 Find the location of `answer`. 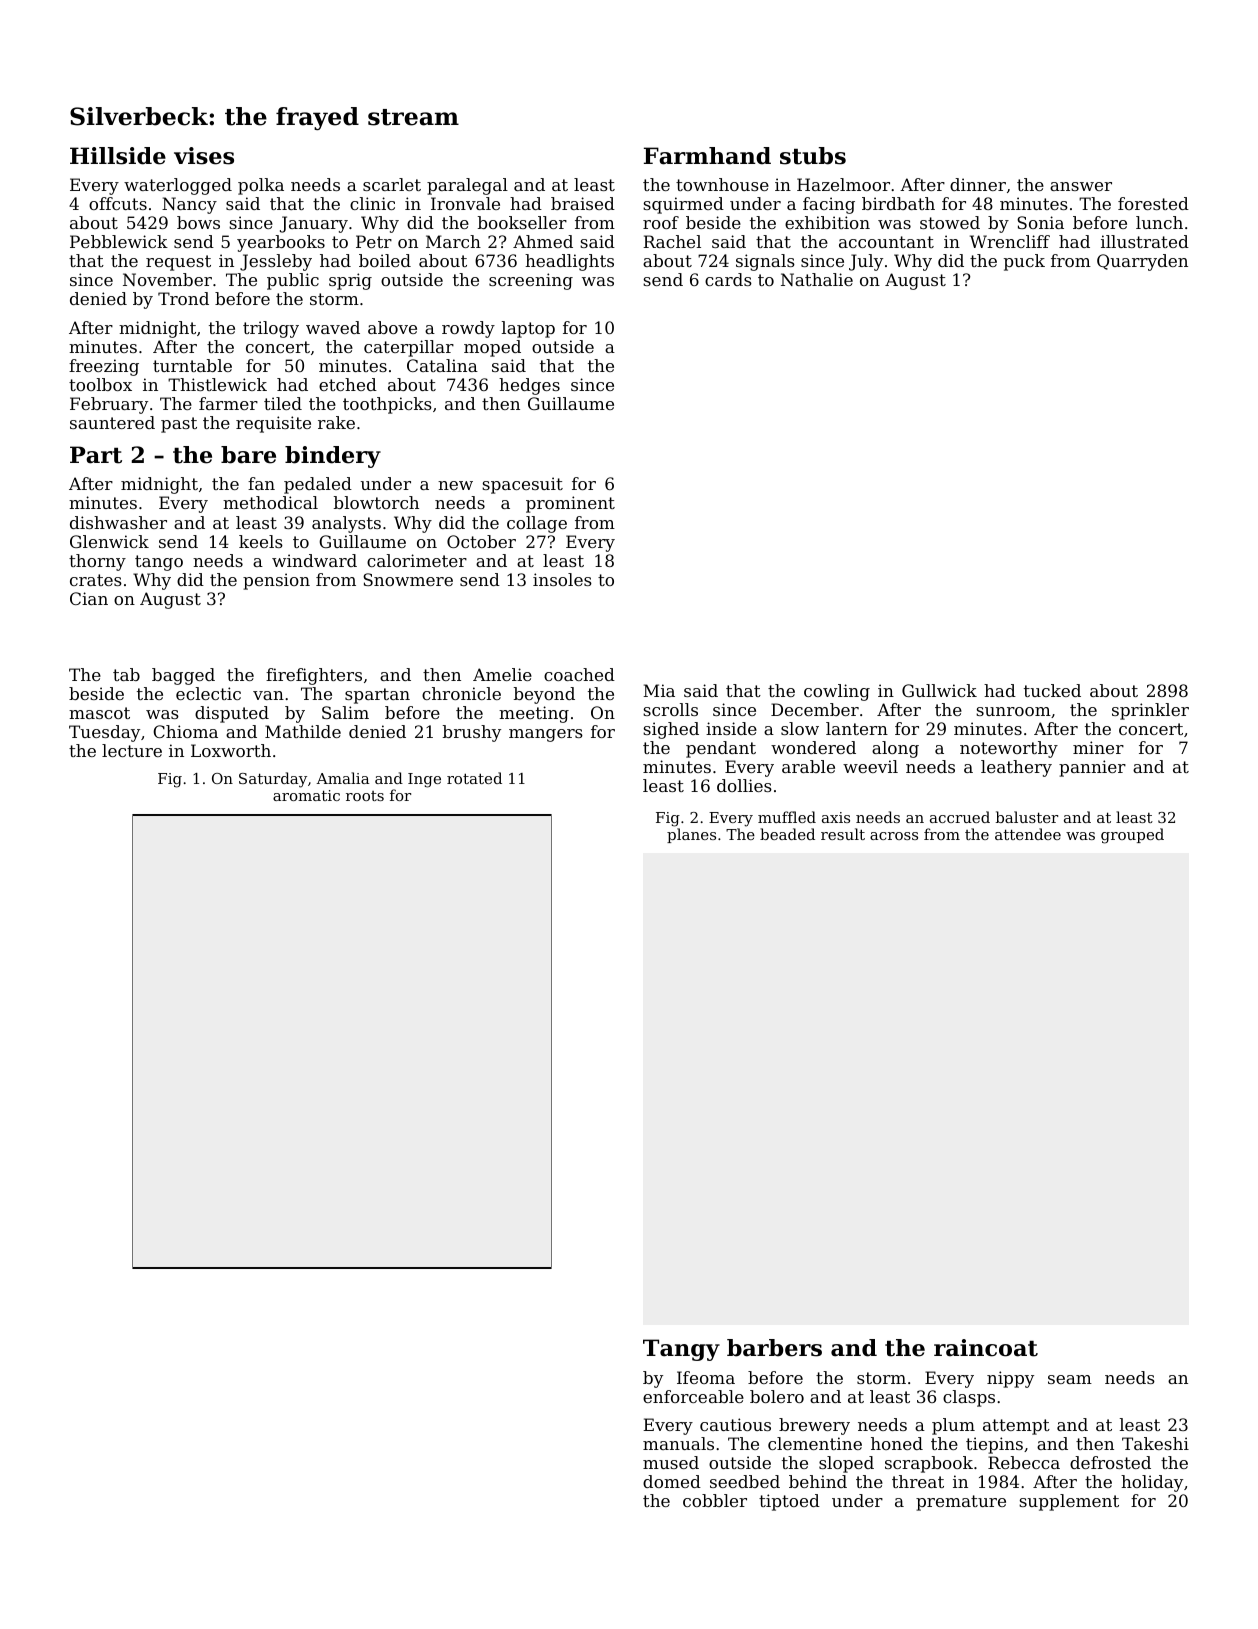

answer is located at coordinates (1081, 186).
